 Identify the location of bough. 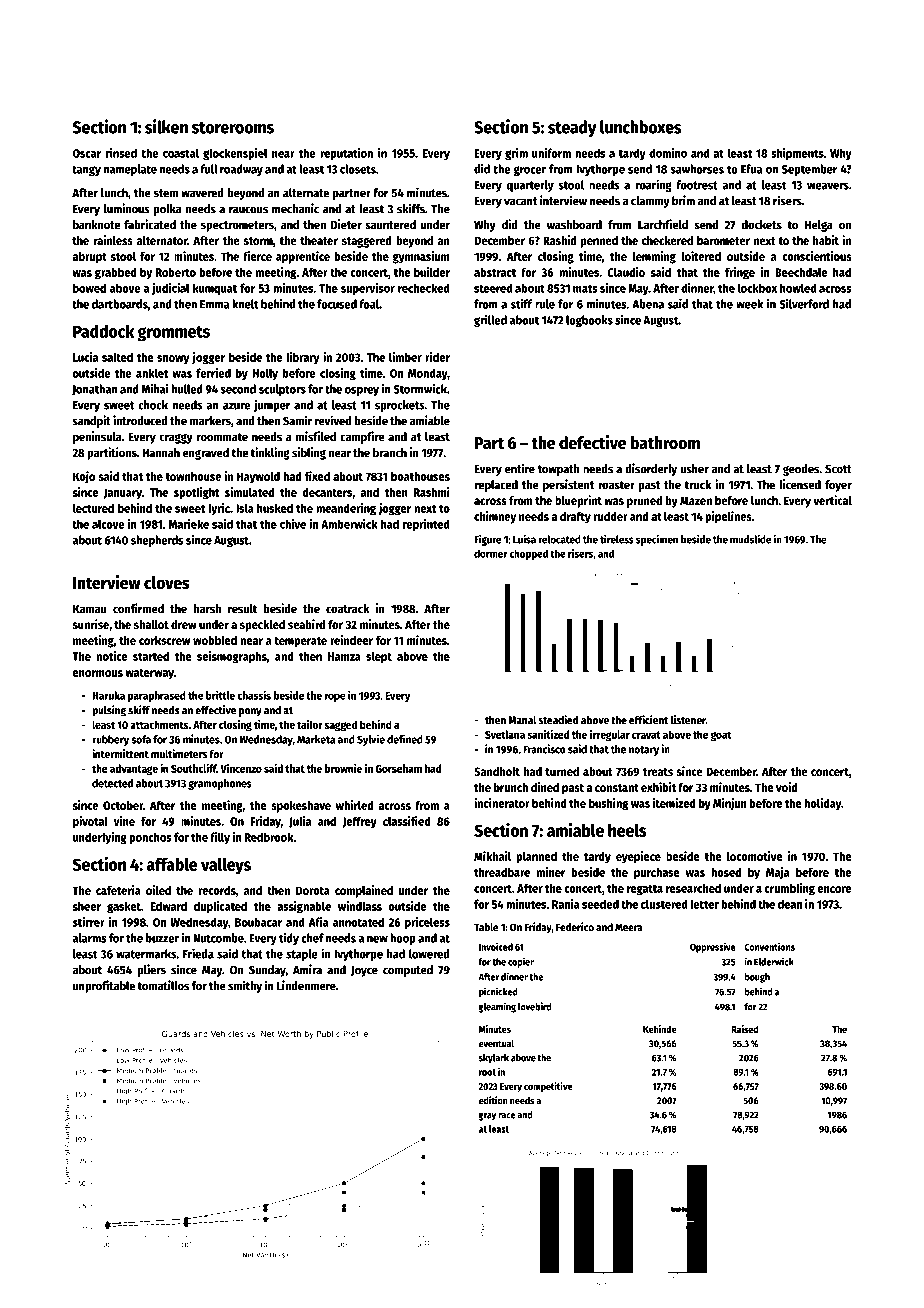
(757, 978).
